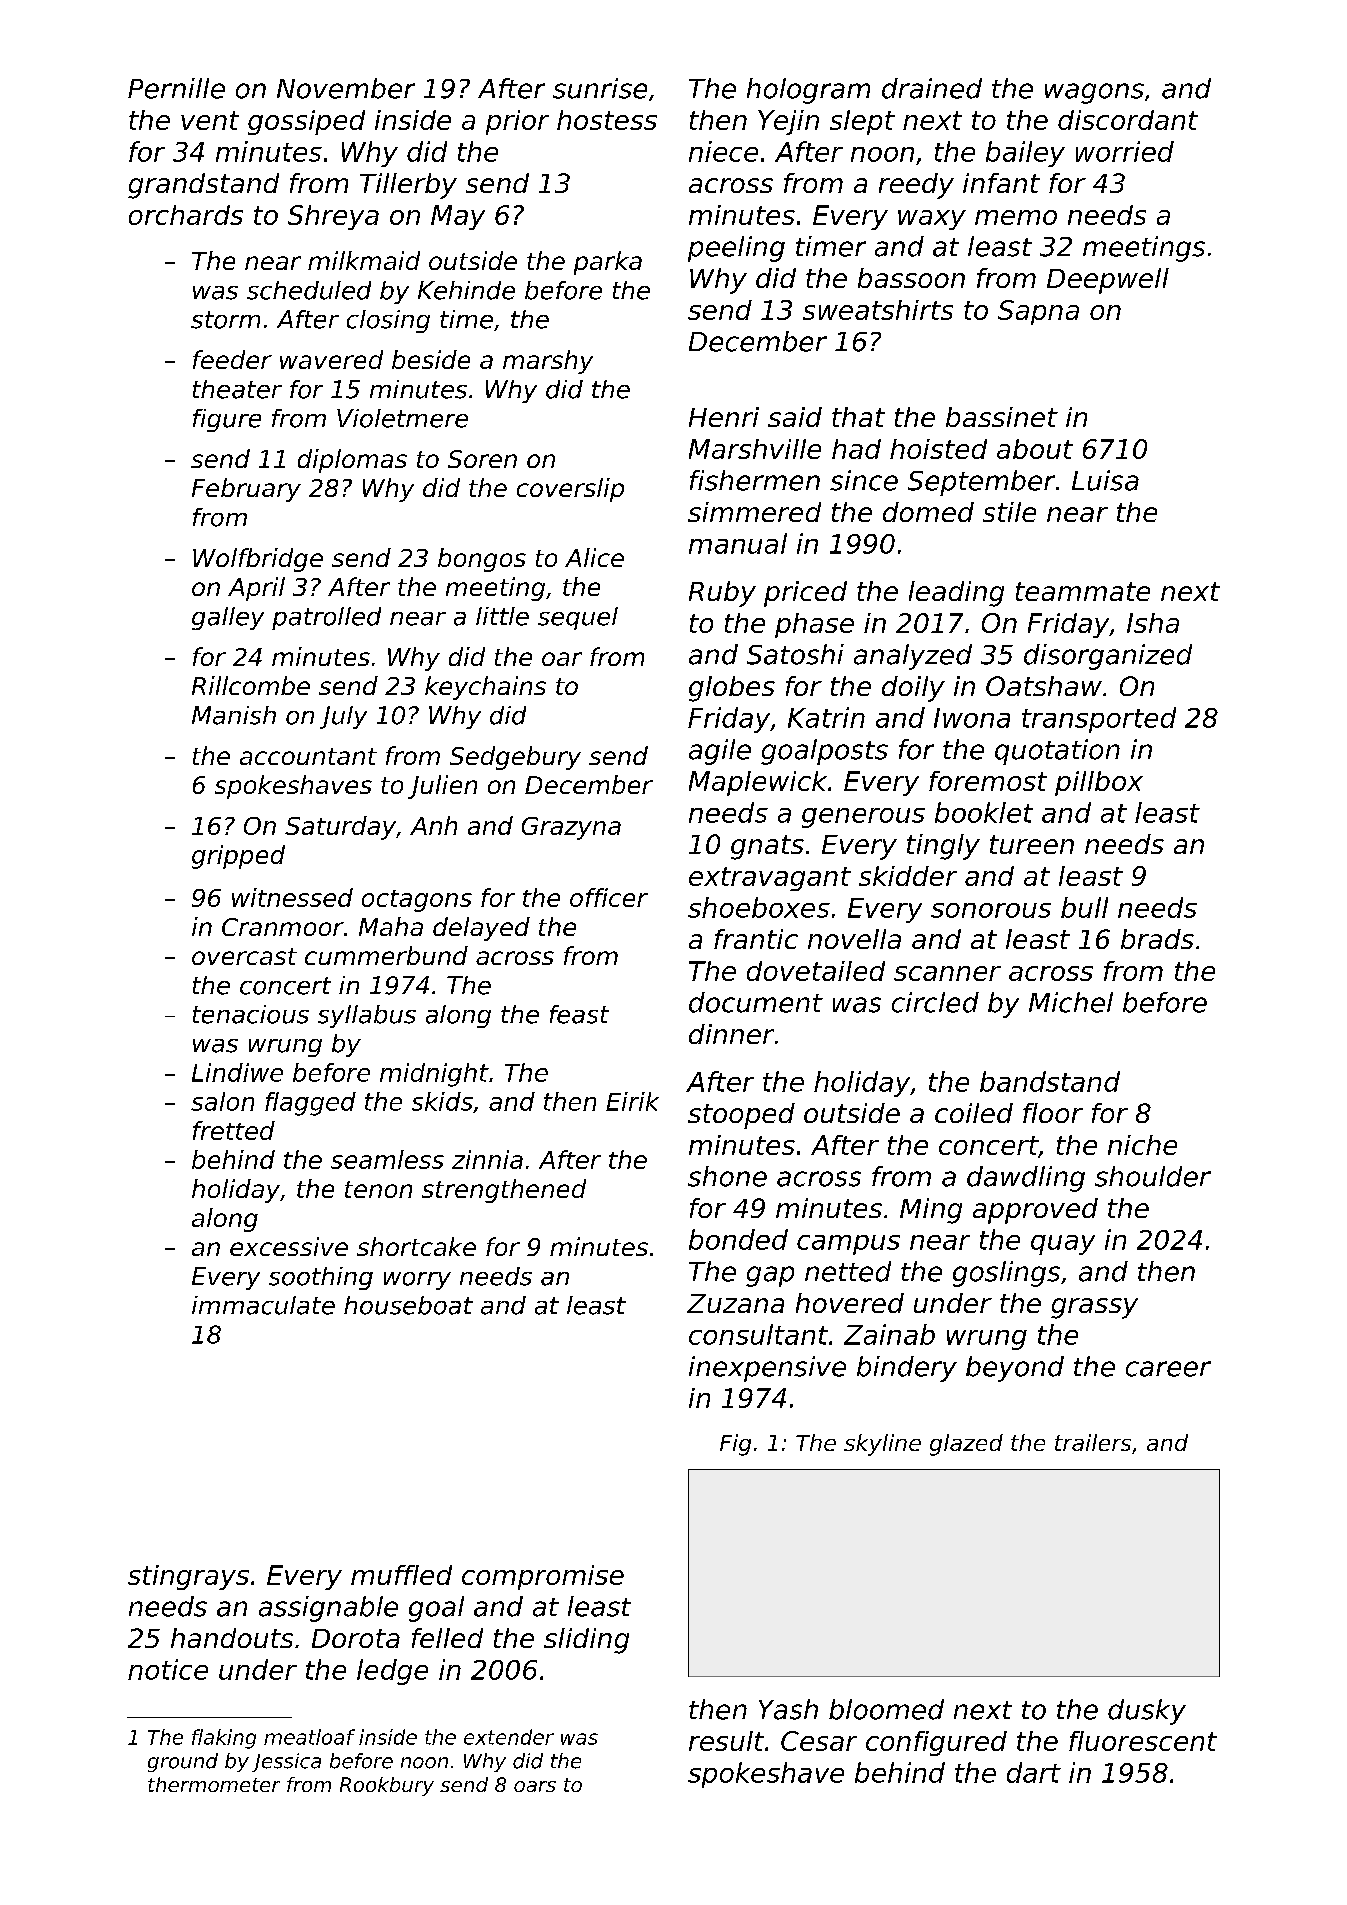 Image resolution: width=1347 pixels, height=1905 pixels. What do you see at coordinates (238, 857) in the page?
I see `gripped` at bounding box center [238, 857].
